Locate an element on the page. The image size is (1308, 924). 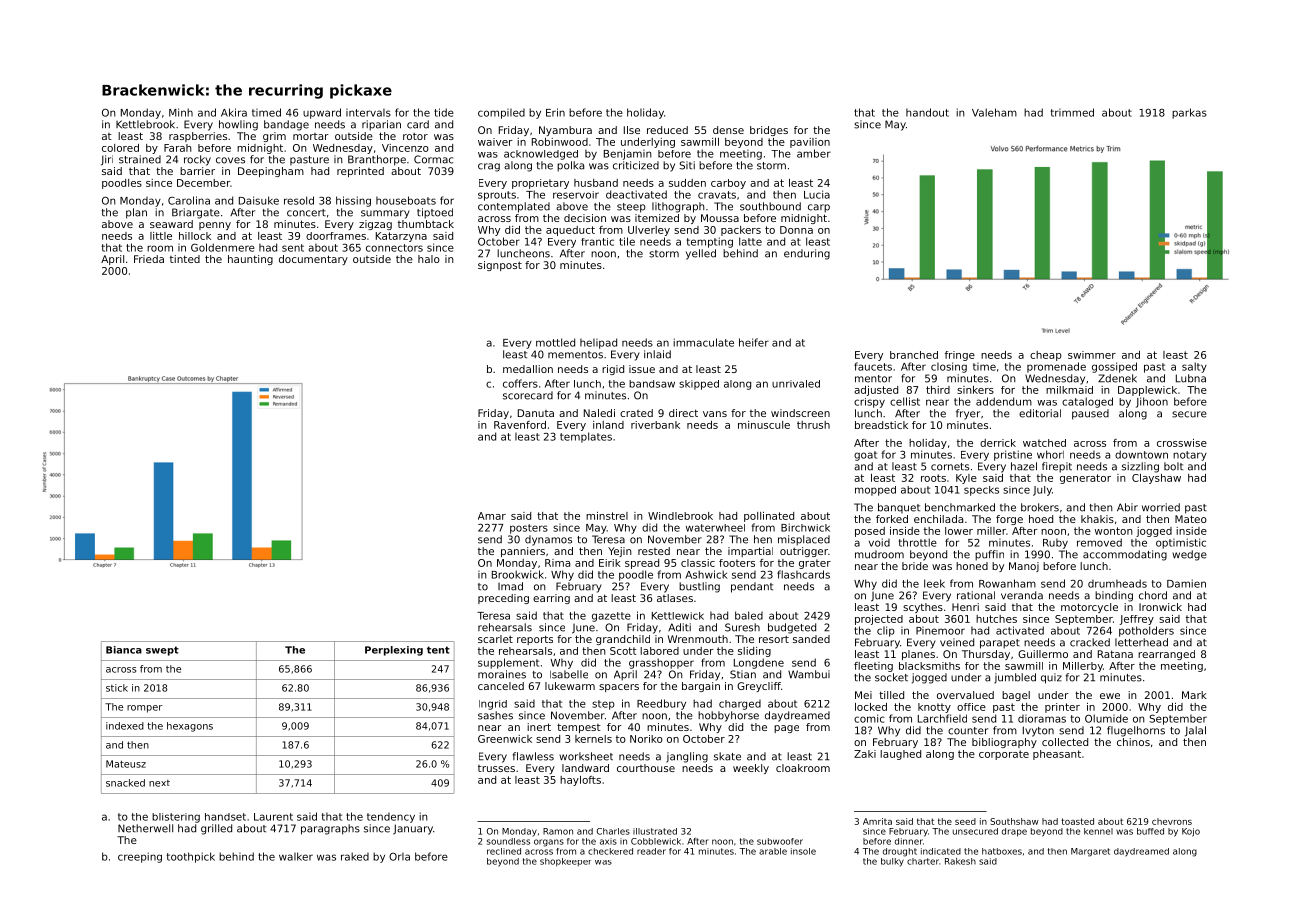
hexagons is located at coordinates (190, 727).
